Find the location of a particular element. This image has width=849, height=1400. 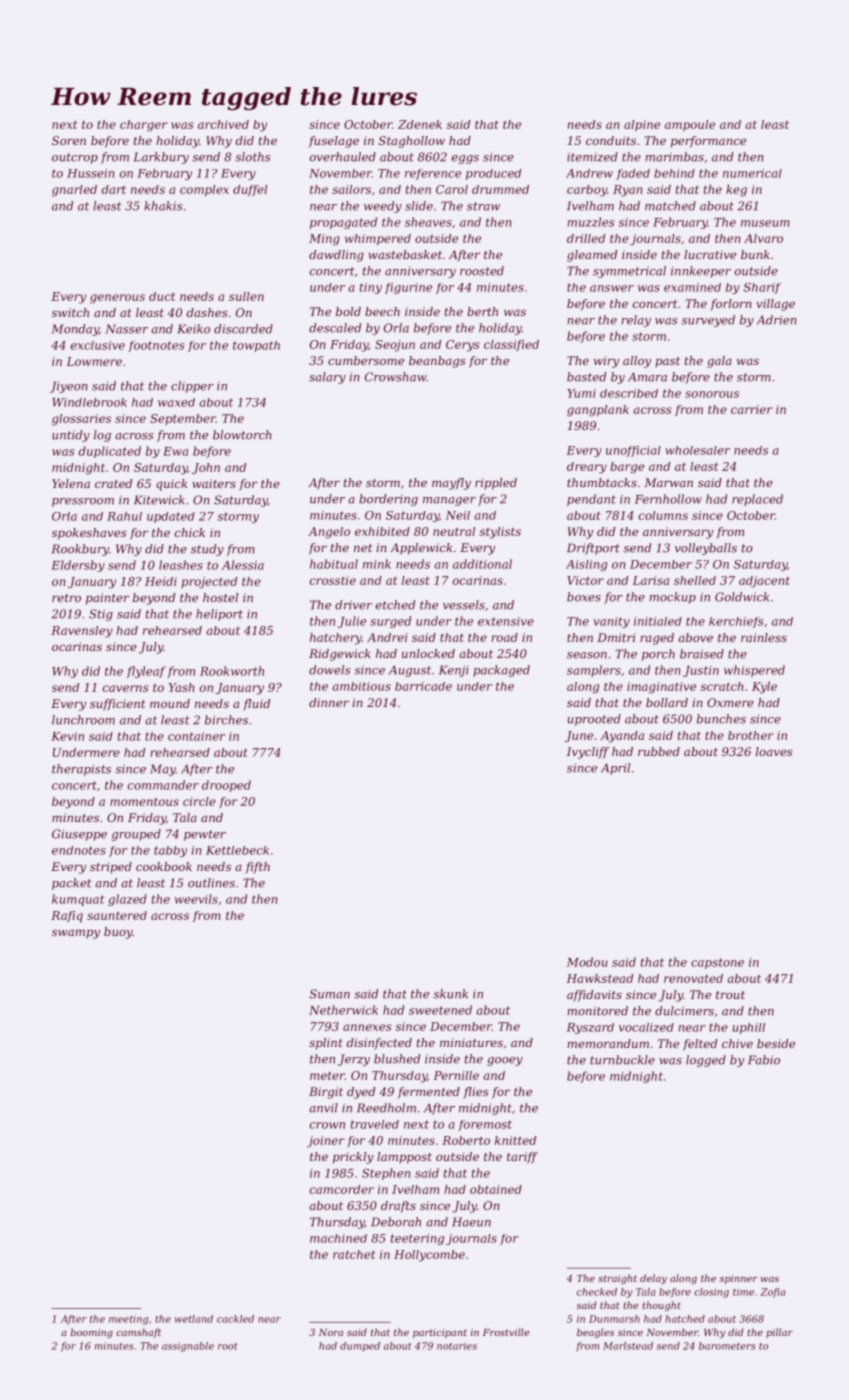

leashes is located at coordinates (181, 565).
